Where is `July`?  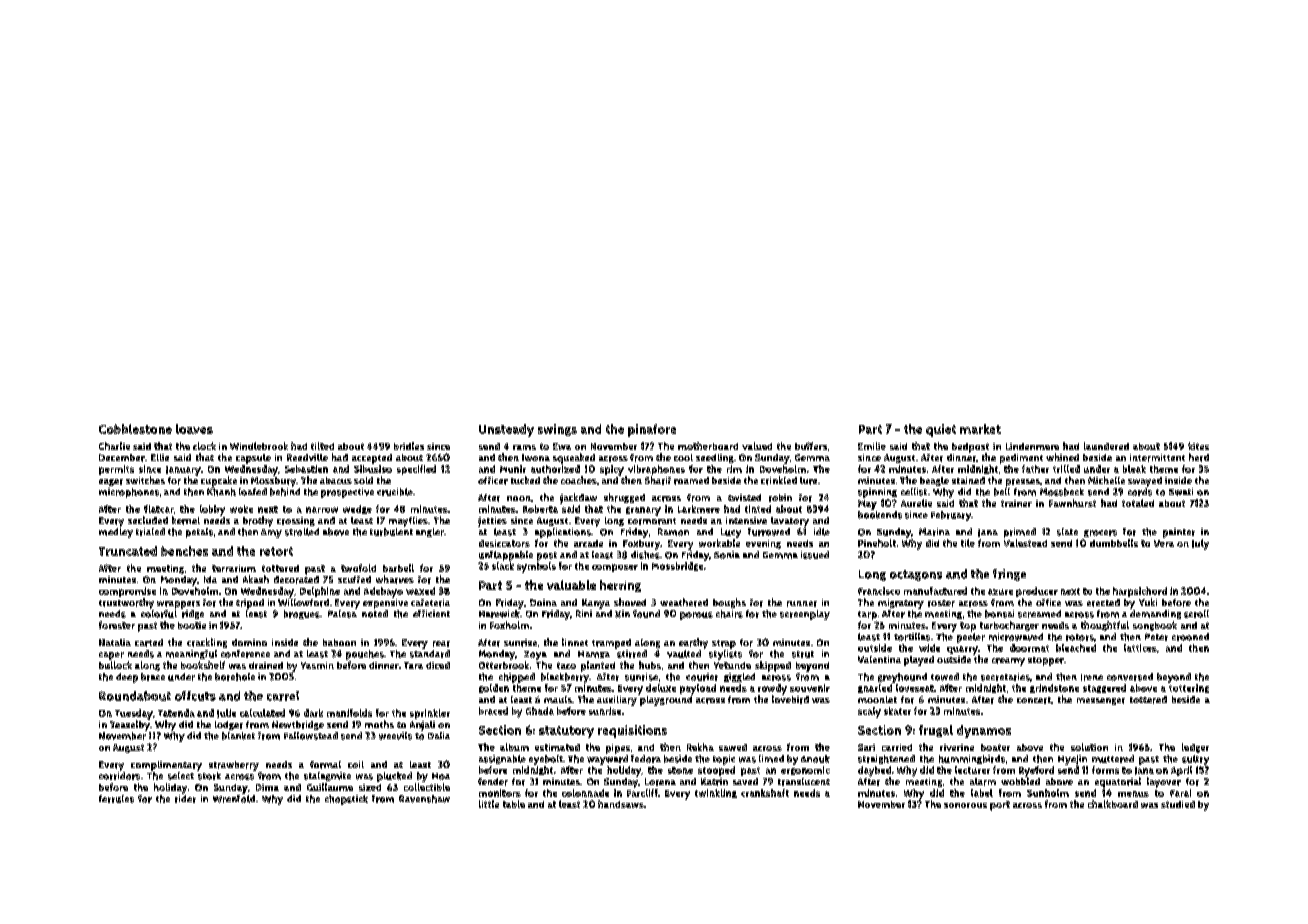
July is located at coordinates (1200, 544).
